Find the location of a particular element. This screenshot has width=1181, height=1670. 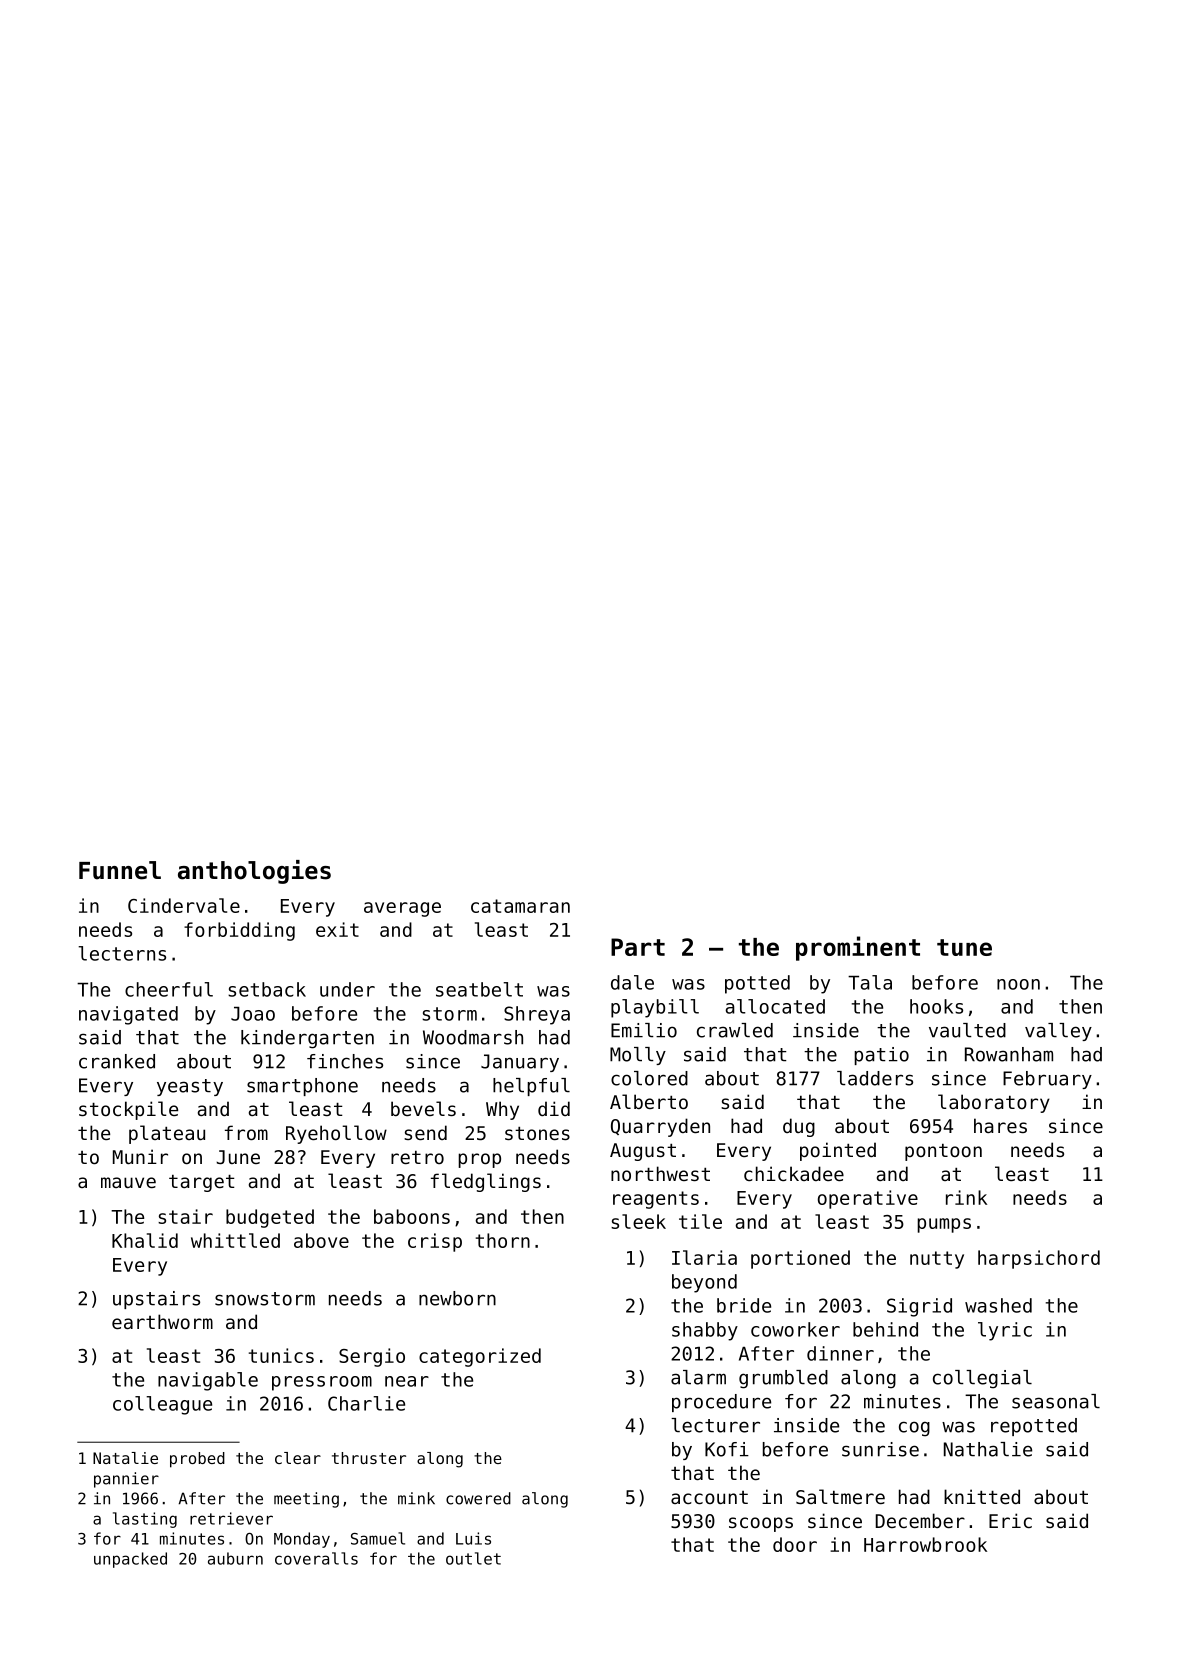

lecturer is located at coordinates (715, 1425).
